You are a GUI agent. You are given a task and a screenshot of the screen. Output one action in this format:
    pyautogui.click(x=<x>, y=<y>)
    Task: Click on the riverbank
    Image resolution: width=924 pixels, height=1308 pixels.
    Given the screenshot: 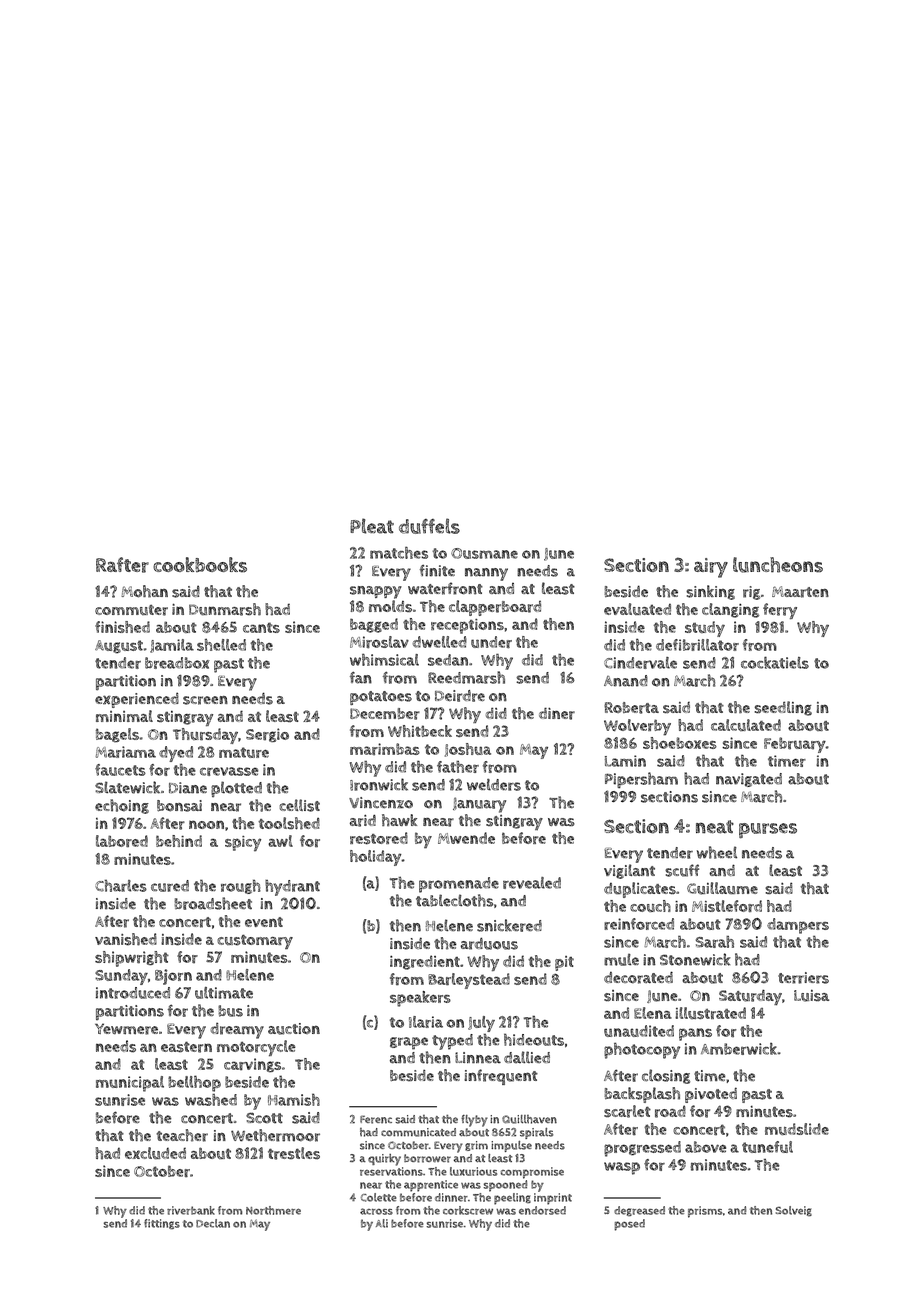 What is the action you would take?
    pyautogui.click(x=191, y=1210)
